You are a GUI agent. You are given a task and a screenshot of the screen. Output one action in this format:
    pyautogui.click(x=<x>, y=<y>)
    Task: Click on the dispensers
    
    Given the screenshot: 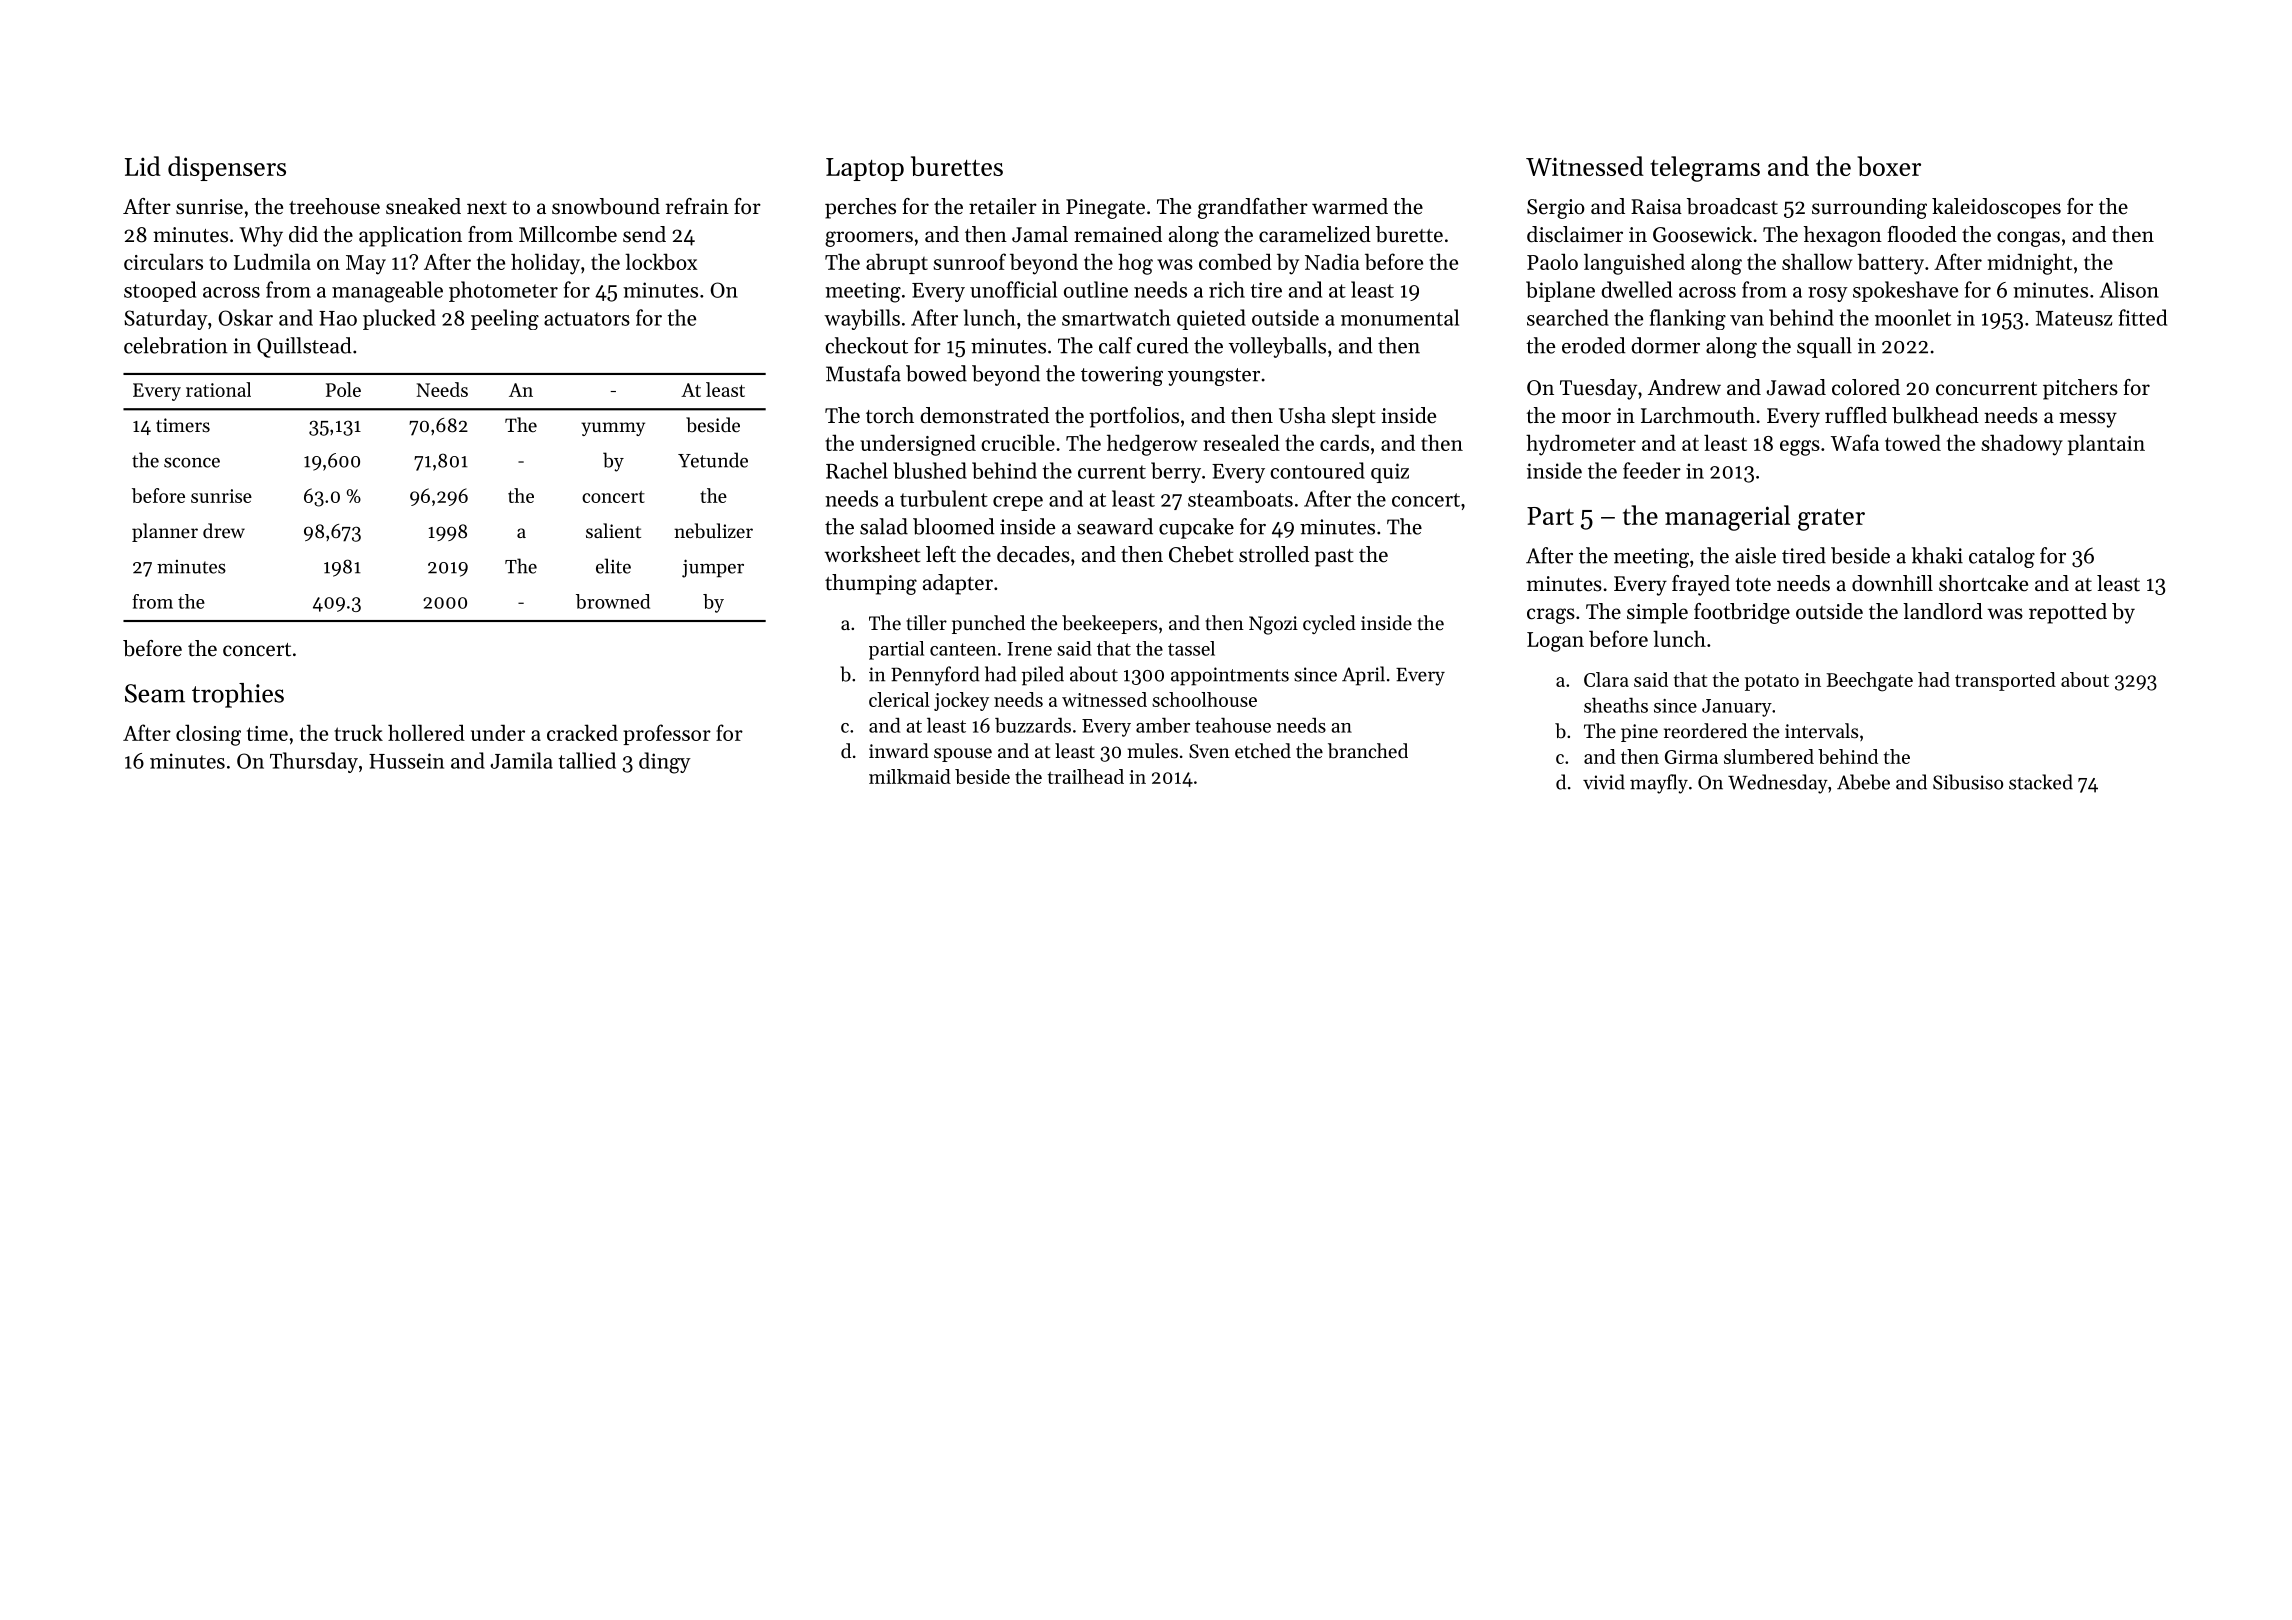 What is the action you would take?
    pyautogui.click(x=227, y=168)
